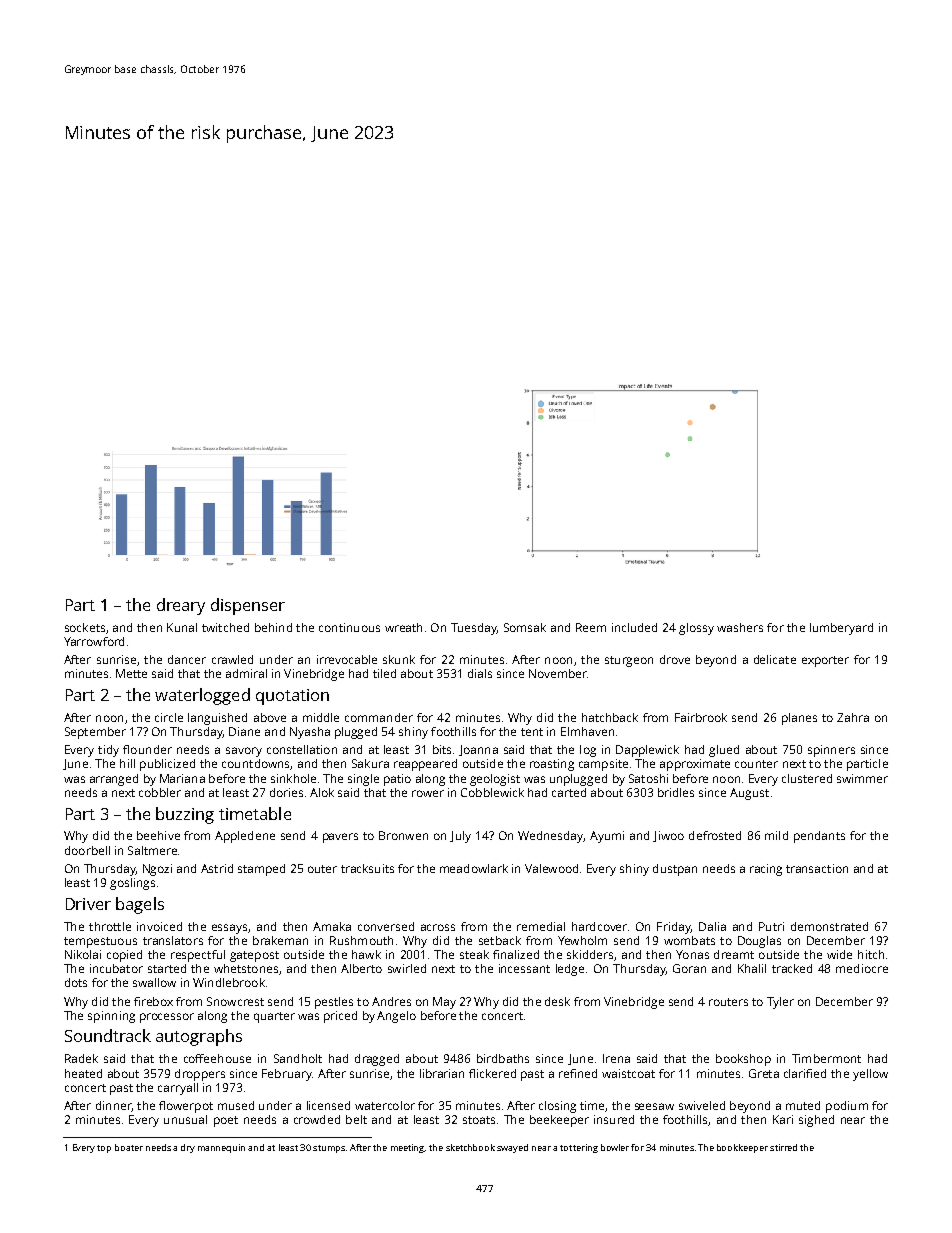 This screenshot has height=1233, width=952. What do you see at coordinates (591, 627) in the screenshot?
I see `Reem` at bounding box center [591, 627].
